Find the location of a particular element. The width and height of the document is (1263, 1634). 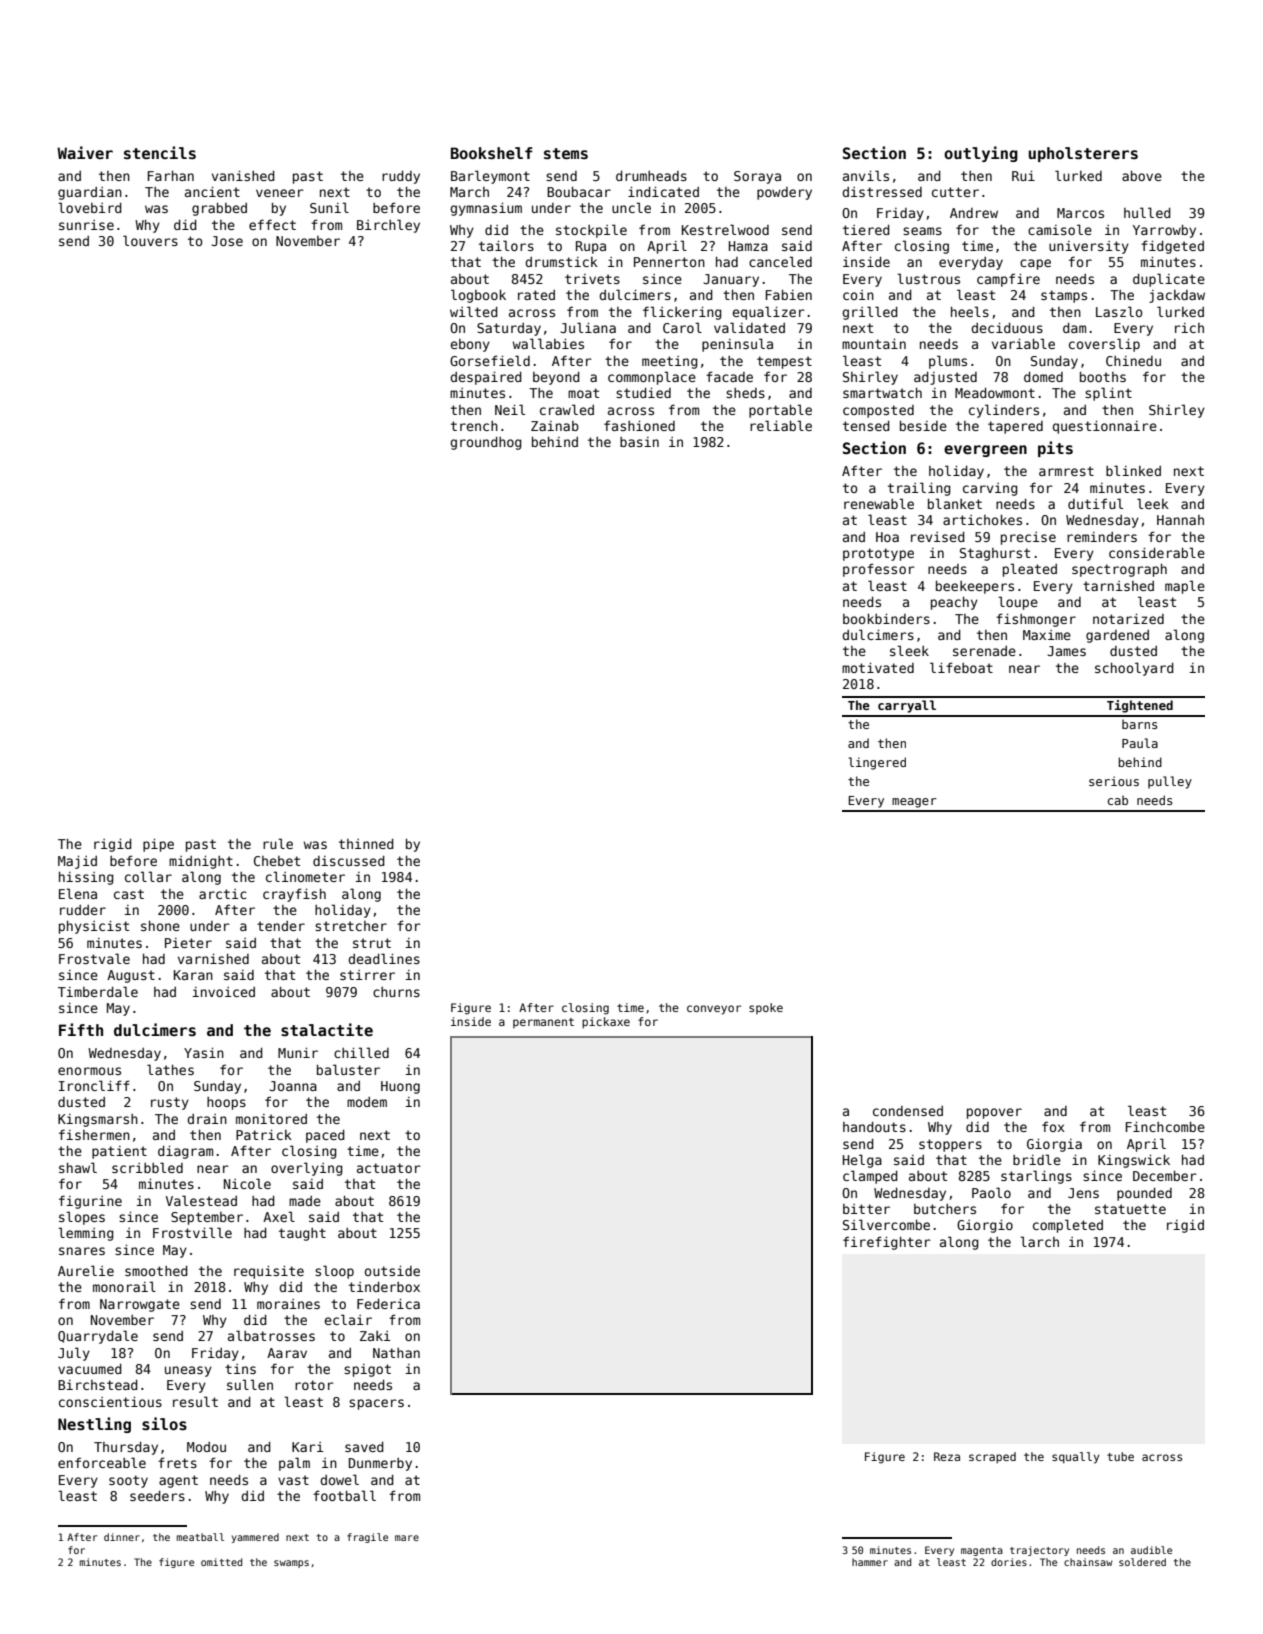

tube is located at coordinates (1120, 1456).
